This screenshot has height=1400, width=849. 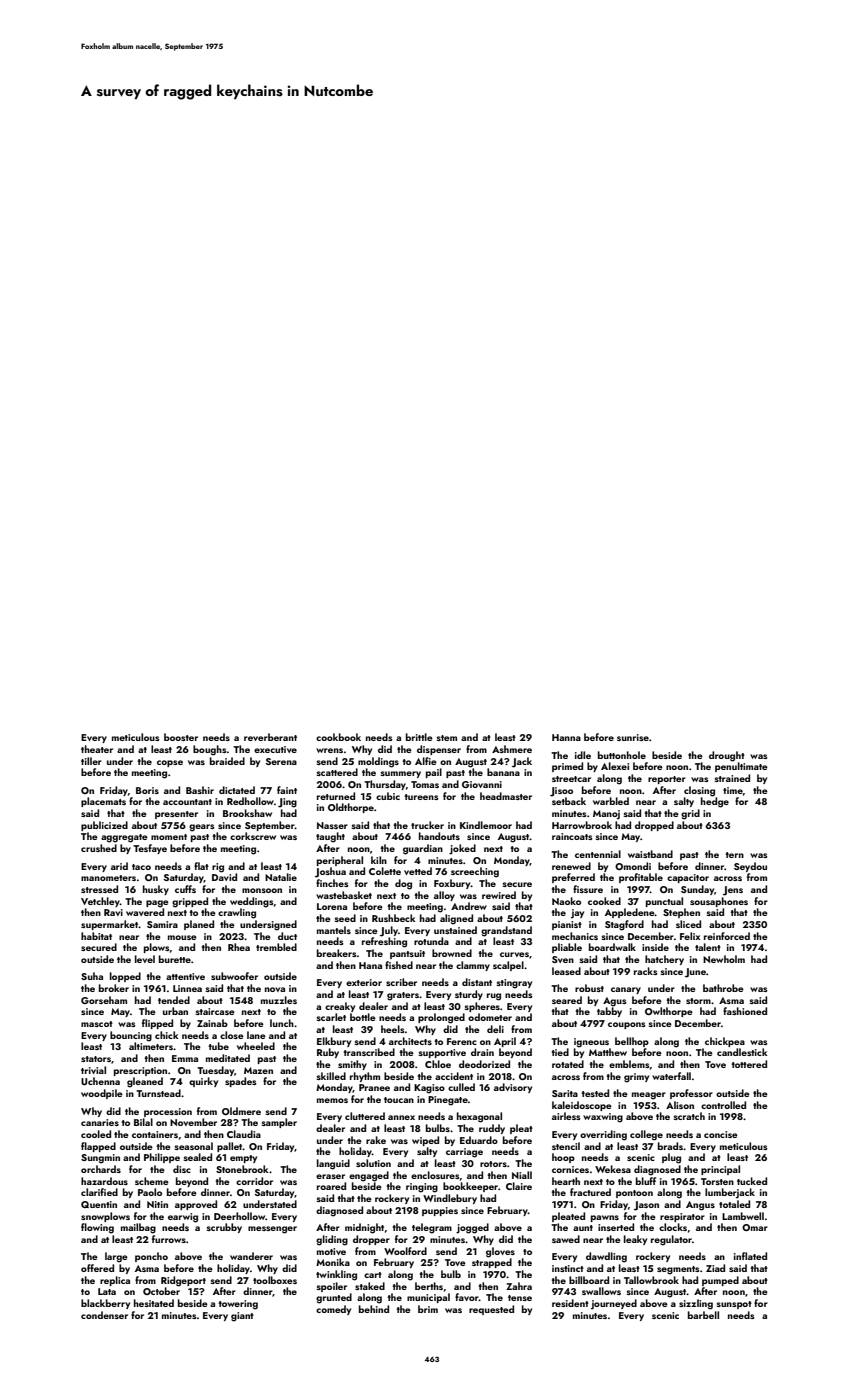 I want to click on candlestick, so click(x=742, y=1052).
